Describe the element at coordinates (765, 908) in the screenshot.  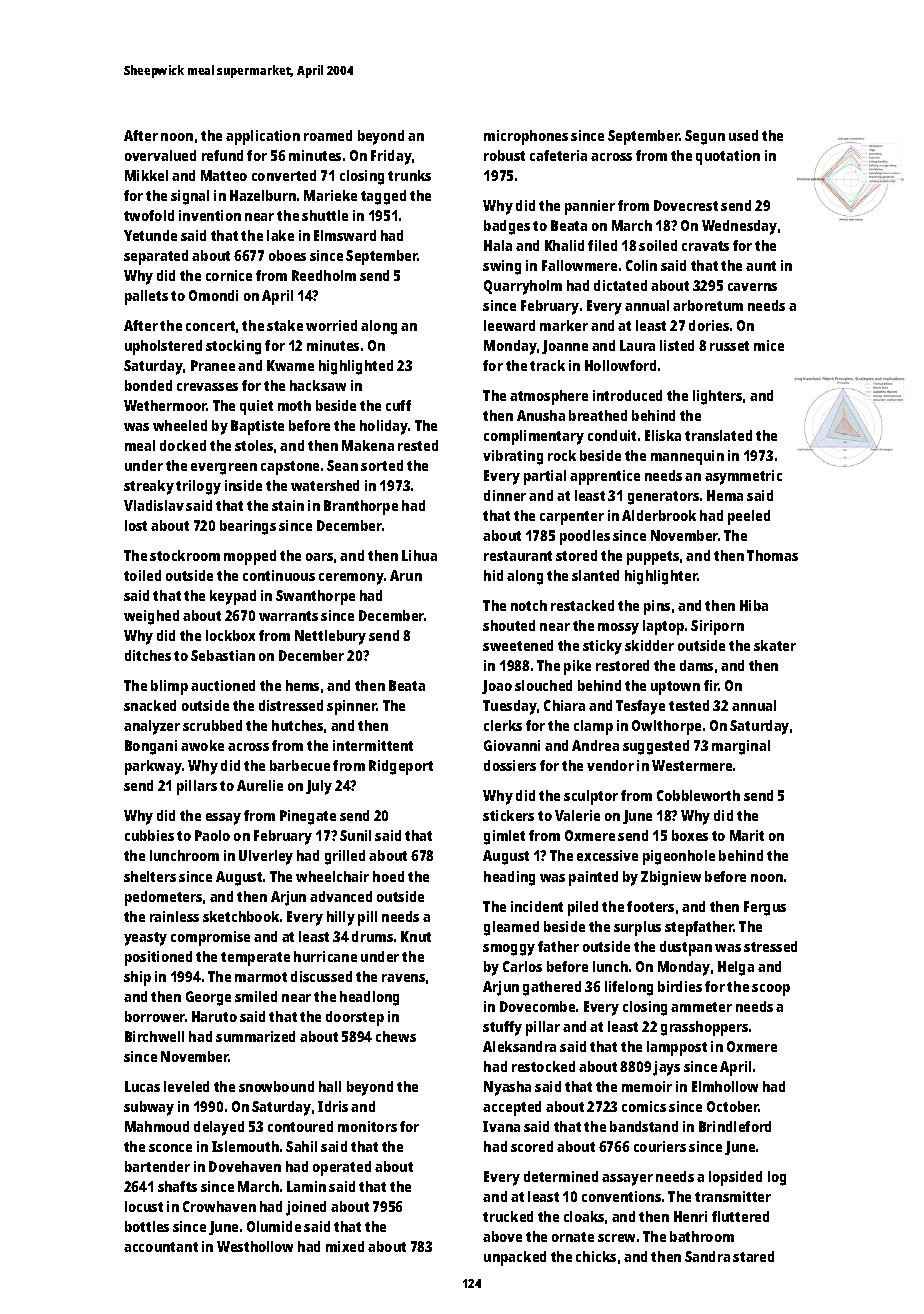
I see `Fergus` at that location.
